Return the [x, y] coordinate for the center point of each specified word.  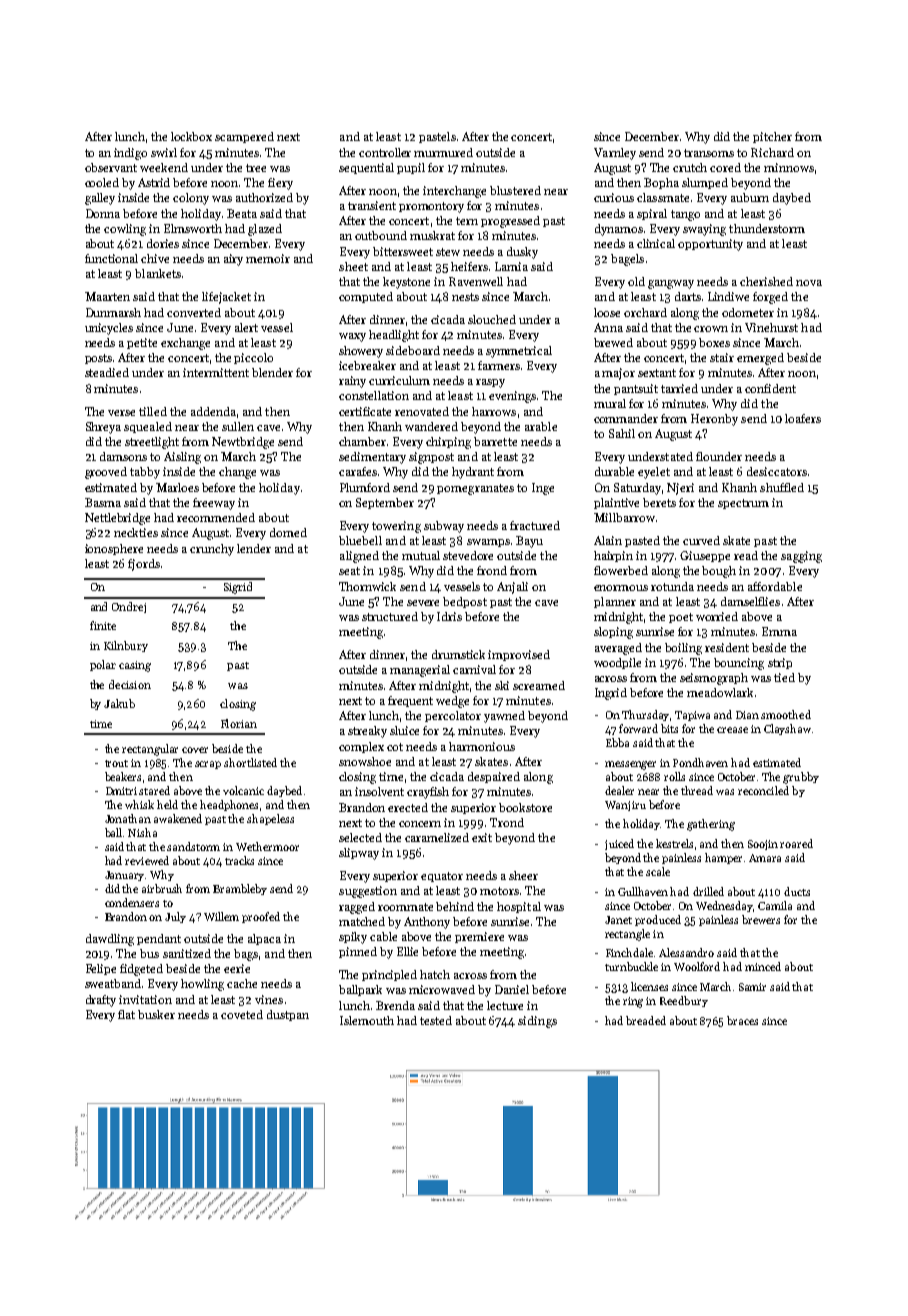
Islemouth [367, 1020]
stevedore [468, 555]
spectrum [743, 504]
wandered [431, 426]
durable [614, 471]
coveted [242, 1014]
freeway [214, 504]
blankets [158, 273]
